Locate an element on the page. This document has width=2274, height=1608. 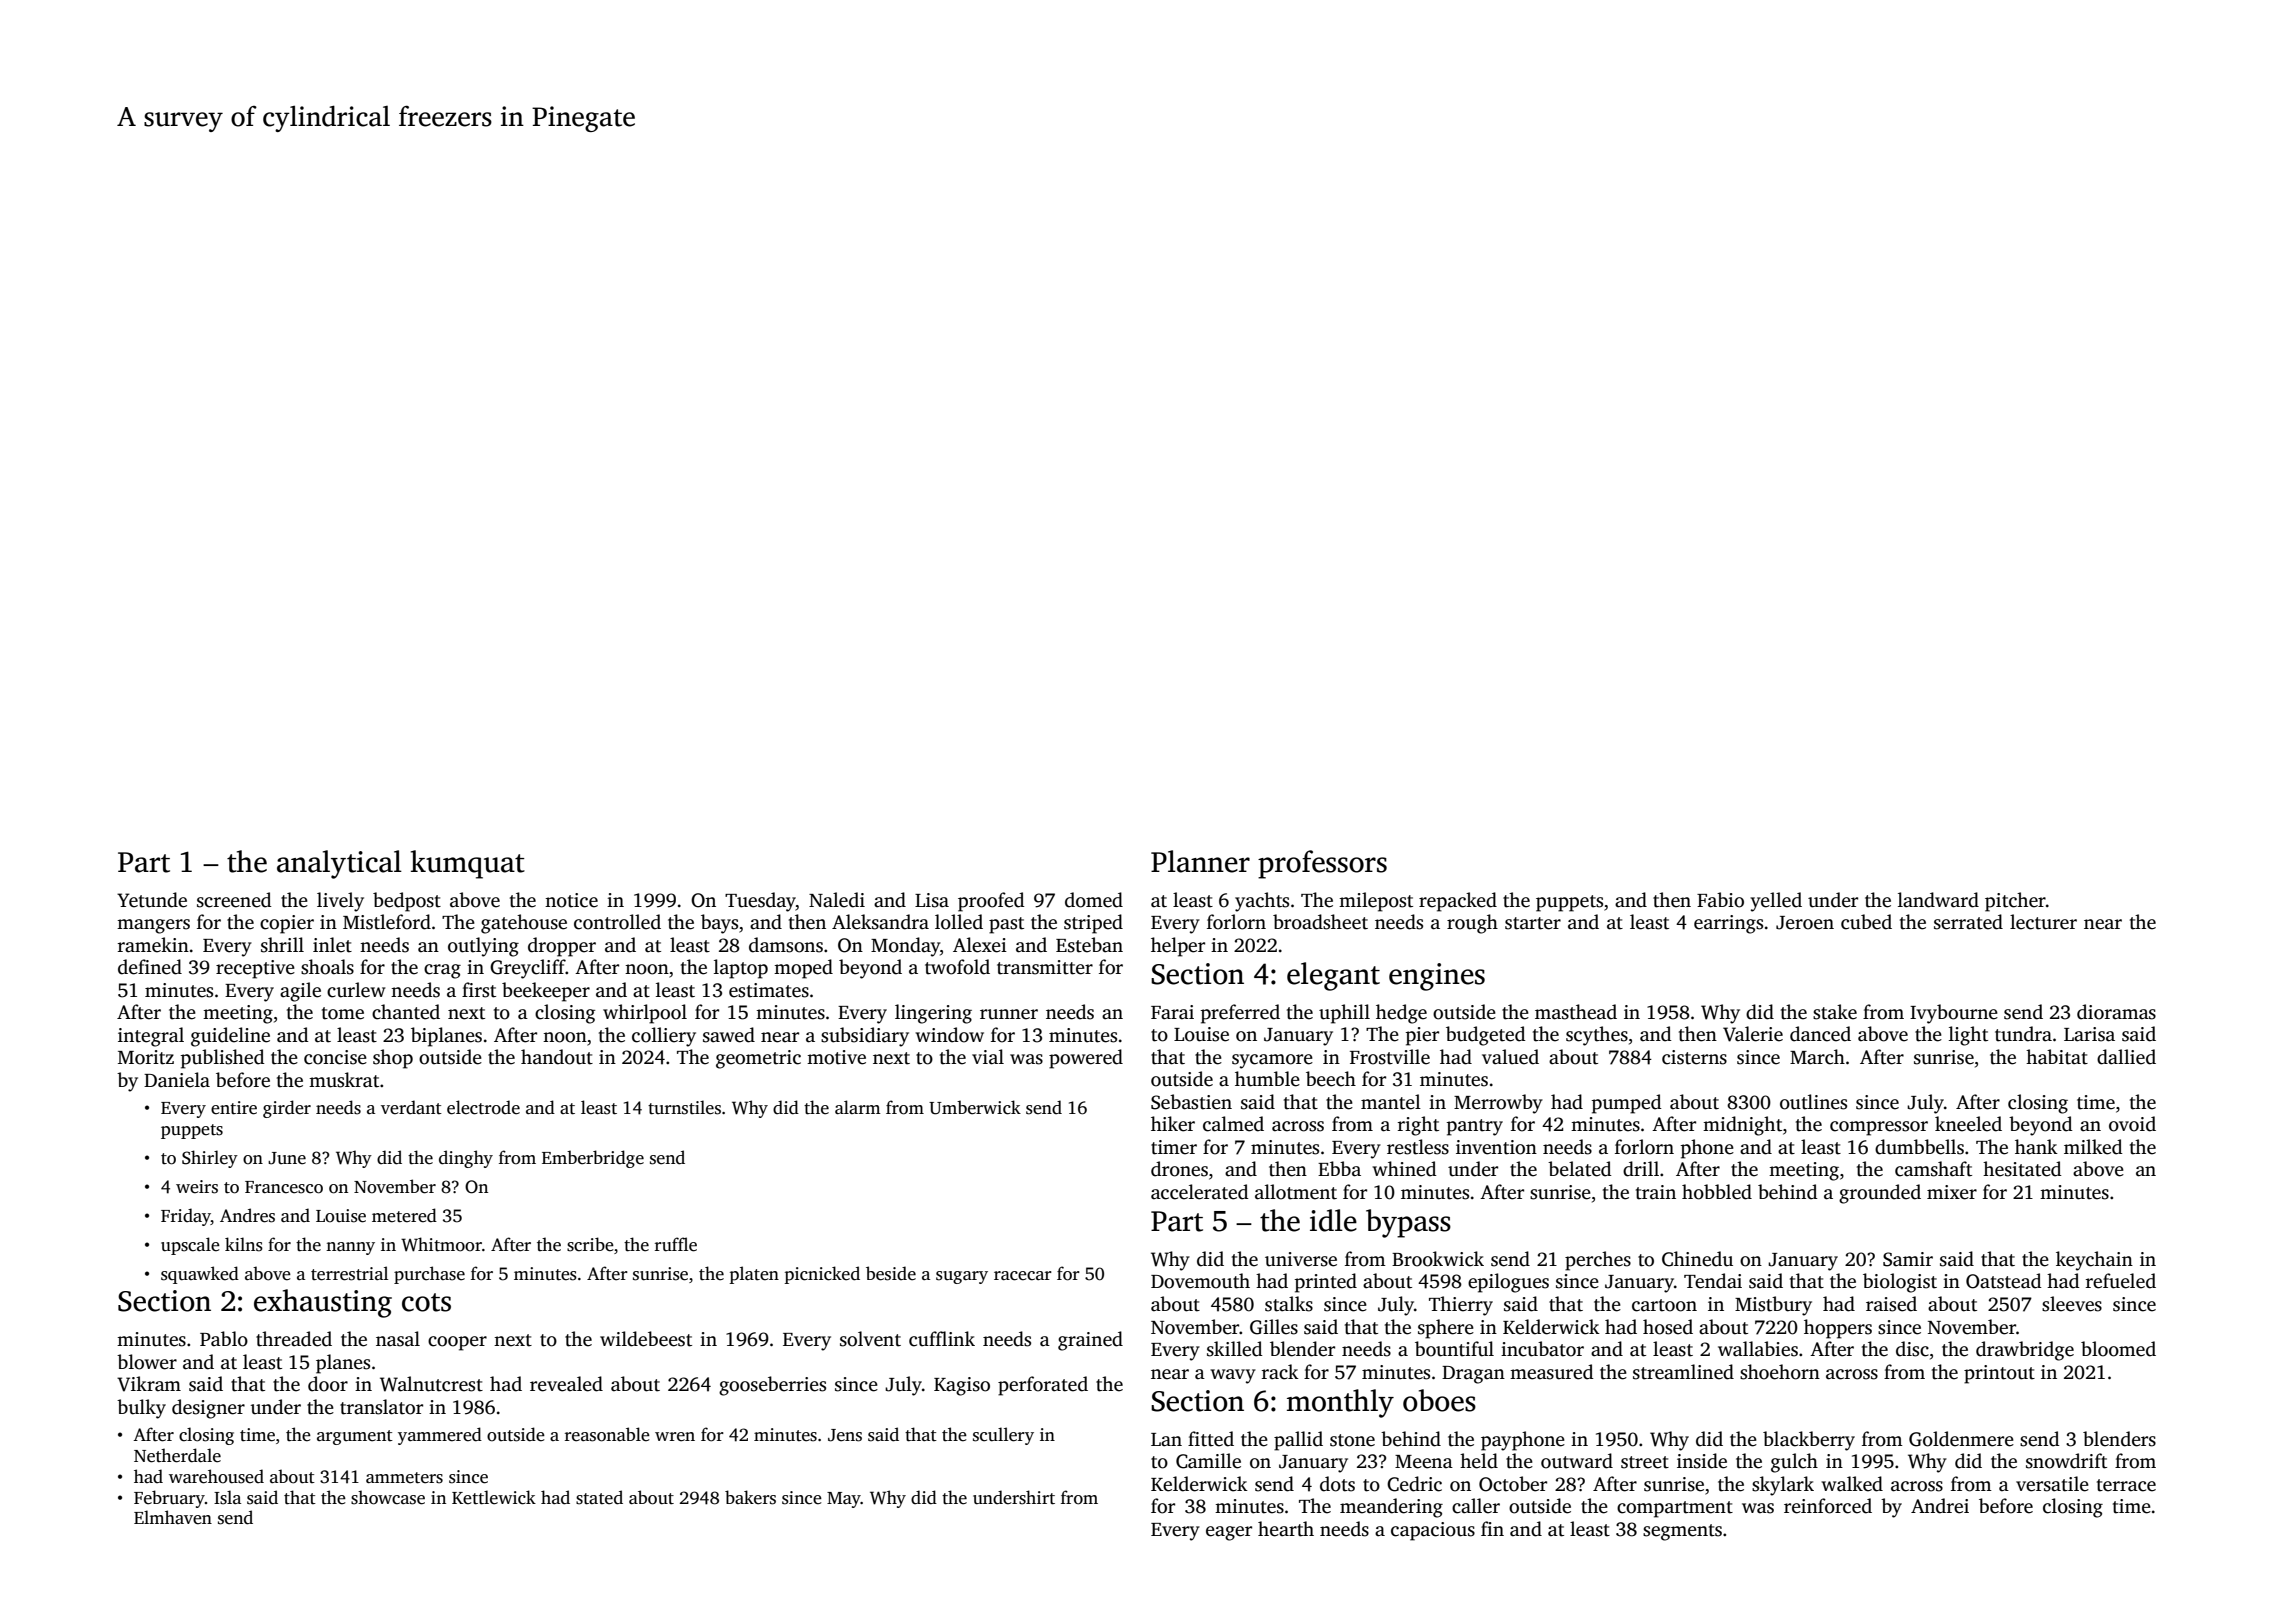
scullery is located at coordinates (1003, 1436).
